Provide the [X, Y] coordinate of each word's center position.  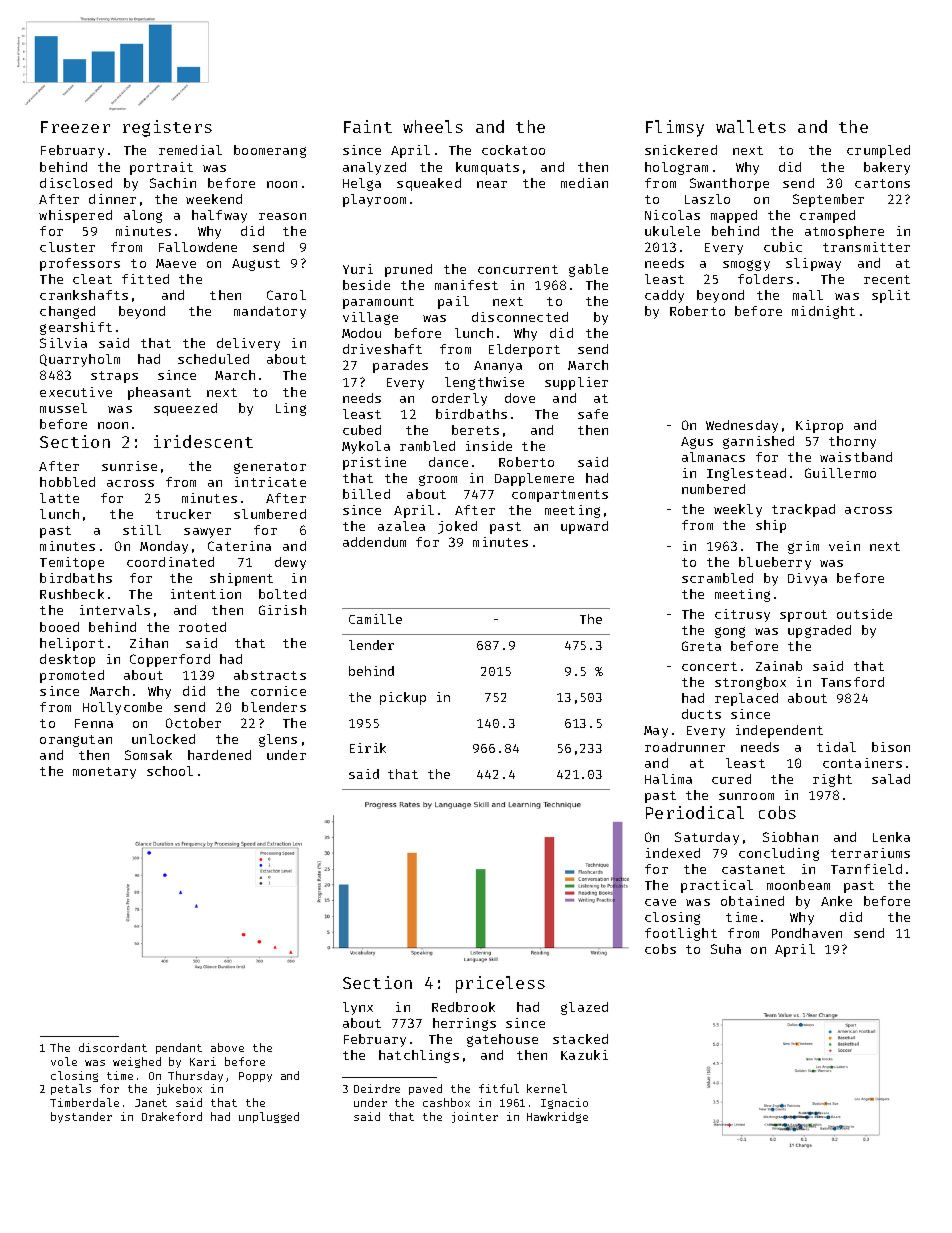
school [170, 771]
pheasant [159, 393]
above [227, 1047]
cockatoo [513, 150]
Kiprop [819, 426]
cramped [827, 216]
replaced [746, 699]
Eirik [368, 748]
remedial [190, 150]
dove [520, 398]
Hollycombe [122, 708]
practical [717, 886]
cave [660, 902]
